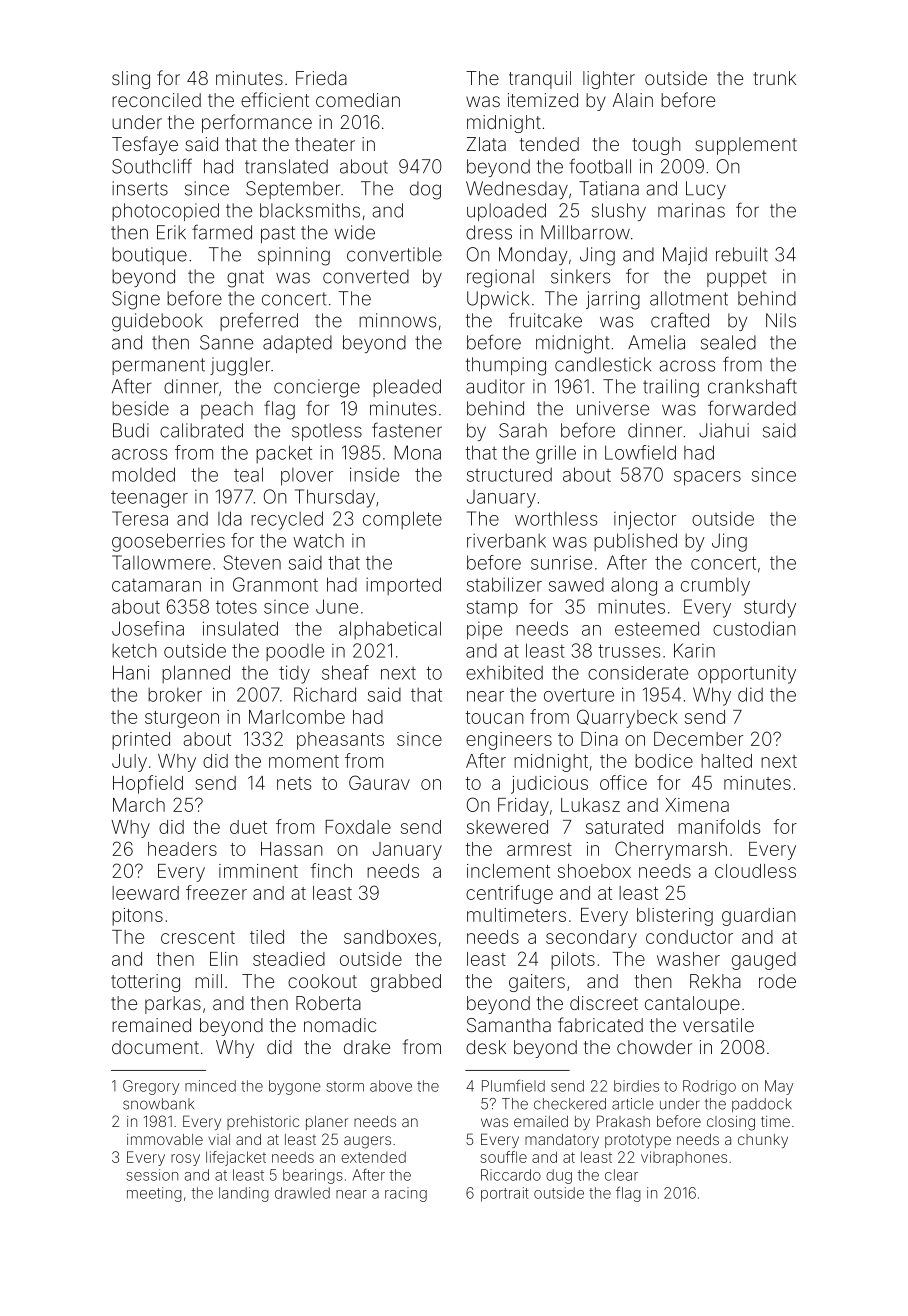  What do you see at coordinates (182, 719) in the screenshot?
I see `sturgeon` at bounding box center [182, 719].
